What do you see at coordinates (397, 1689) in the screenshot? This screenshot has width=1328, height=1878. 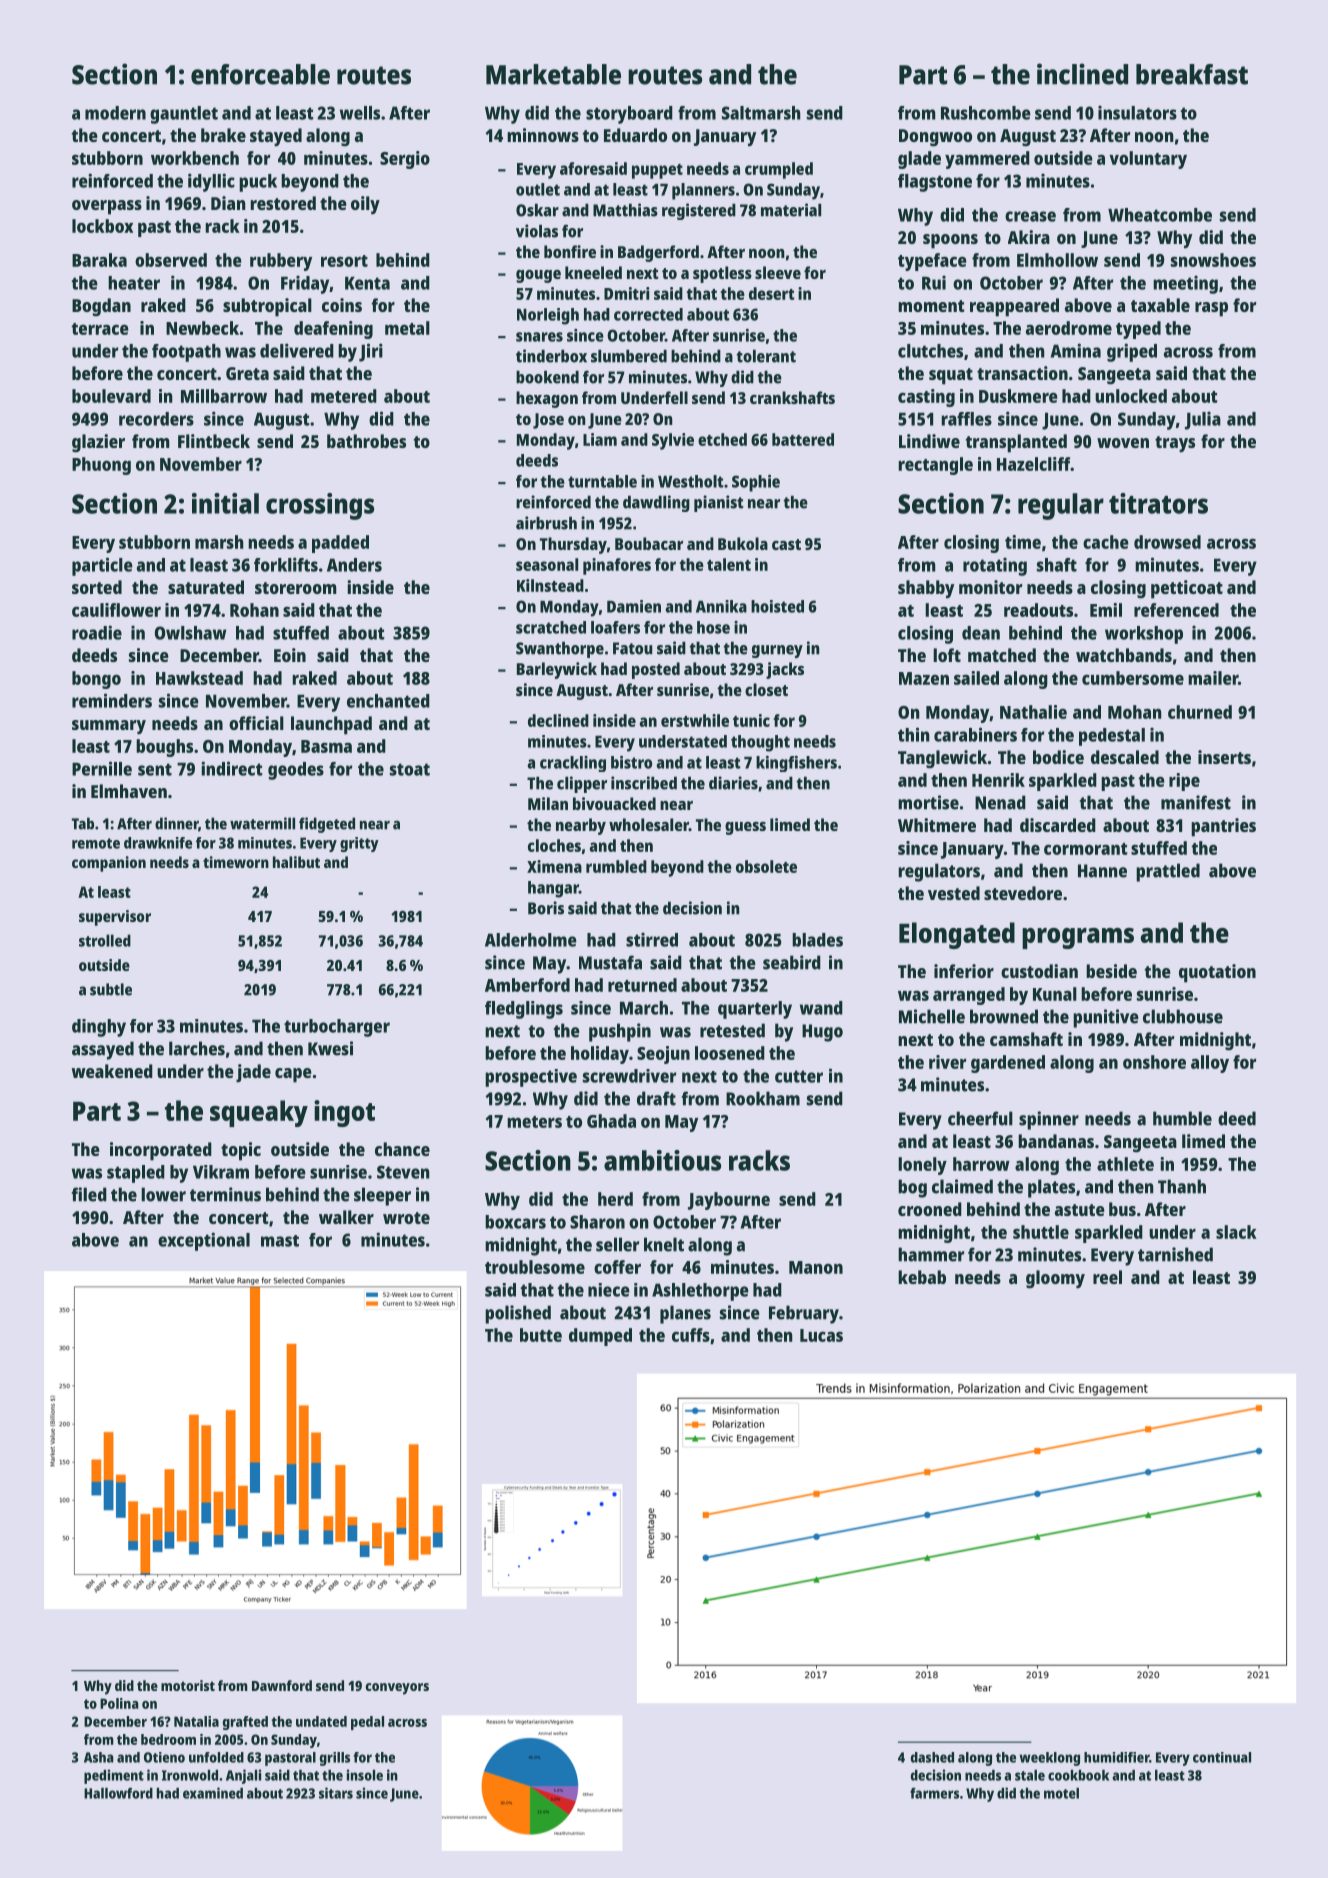 I see `conveyors` at bounding box center [397, 1689].
